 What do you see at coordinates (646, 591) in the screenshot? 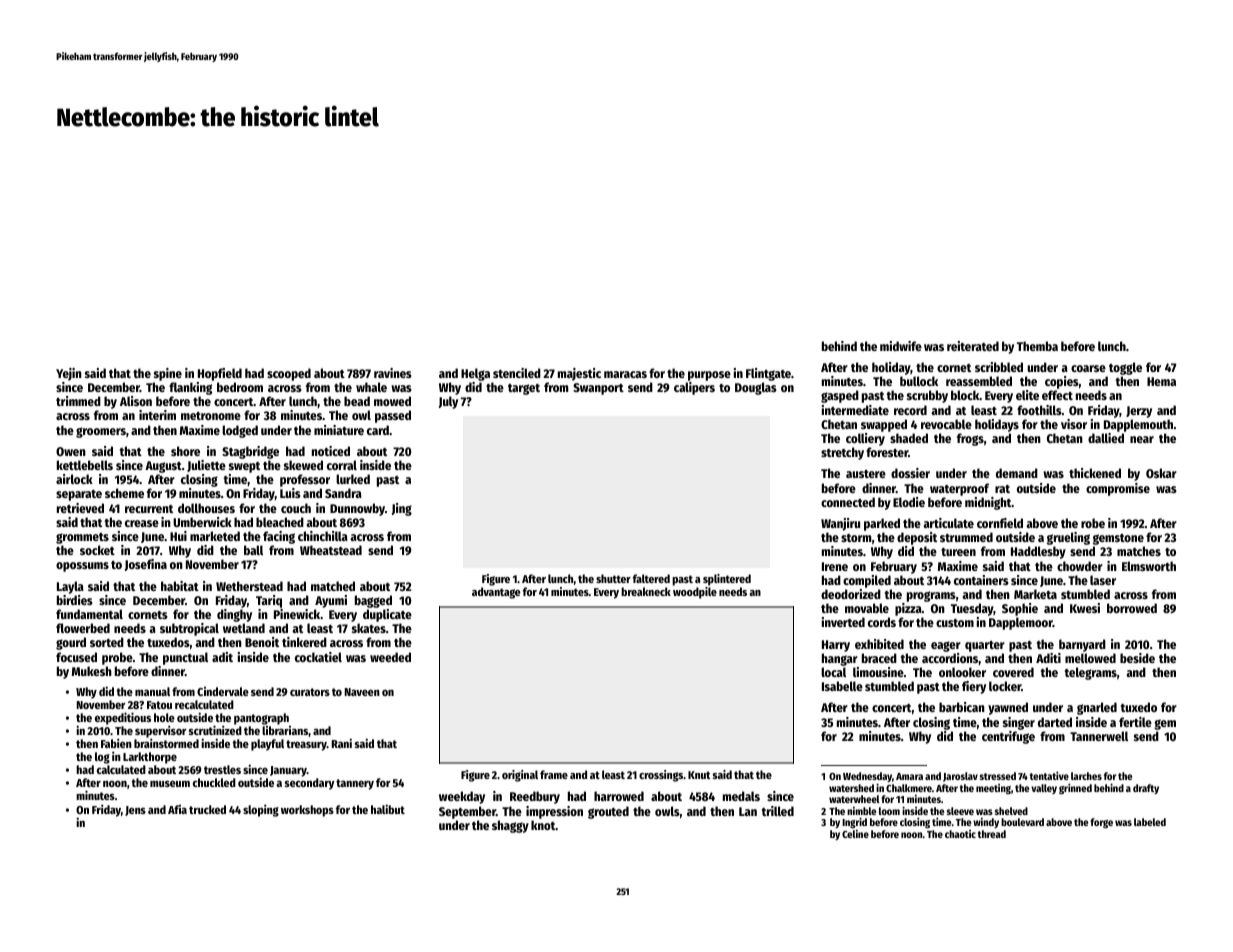
I see `breakneck` at bounding box center [646, 591].
